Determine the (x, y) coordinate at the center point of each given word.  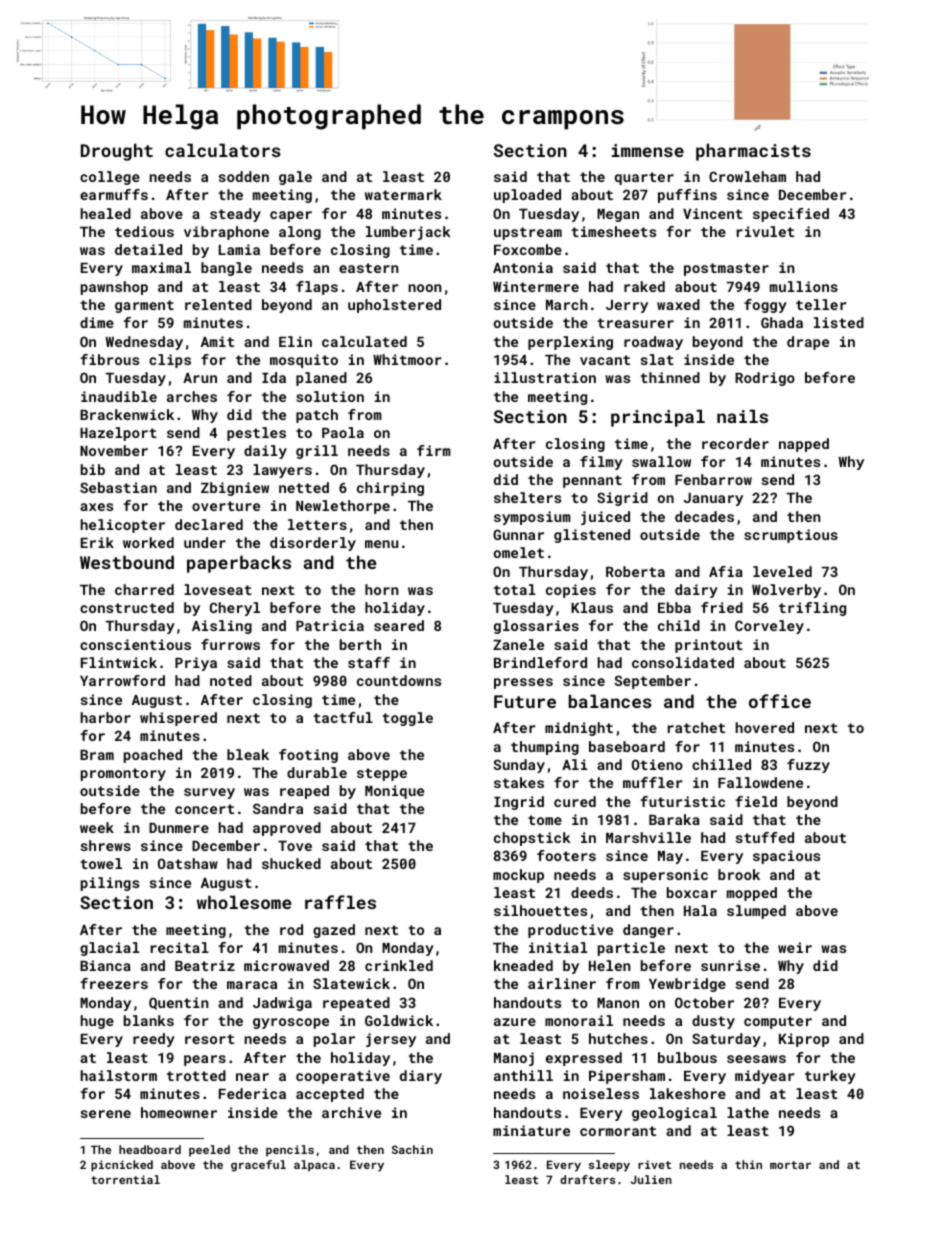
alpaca (314, 1166)
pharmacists (753, 152)
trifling (812, 609)
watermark (403, 194)
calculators (223, 150)
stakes (519, 782)
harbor (106, 717)
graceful (258, 1166)
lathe (748, 1112)
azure (515, 1022)
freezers (114, 983)
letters (317, 524)
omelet (519, 552)
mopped (752, 894)
